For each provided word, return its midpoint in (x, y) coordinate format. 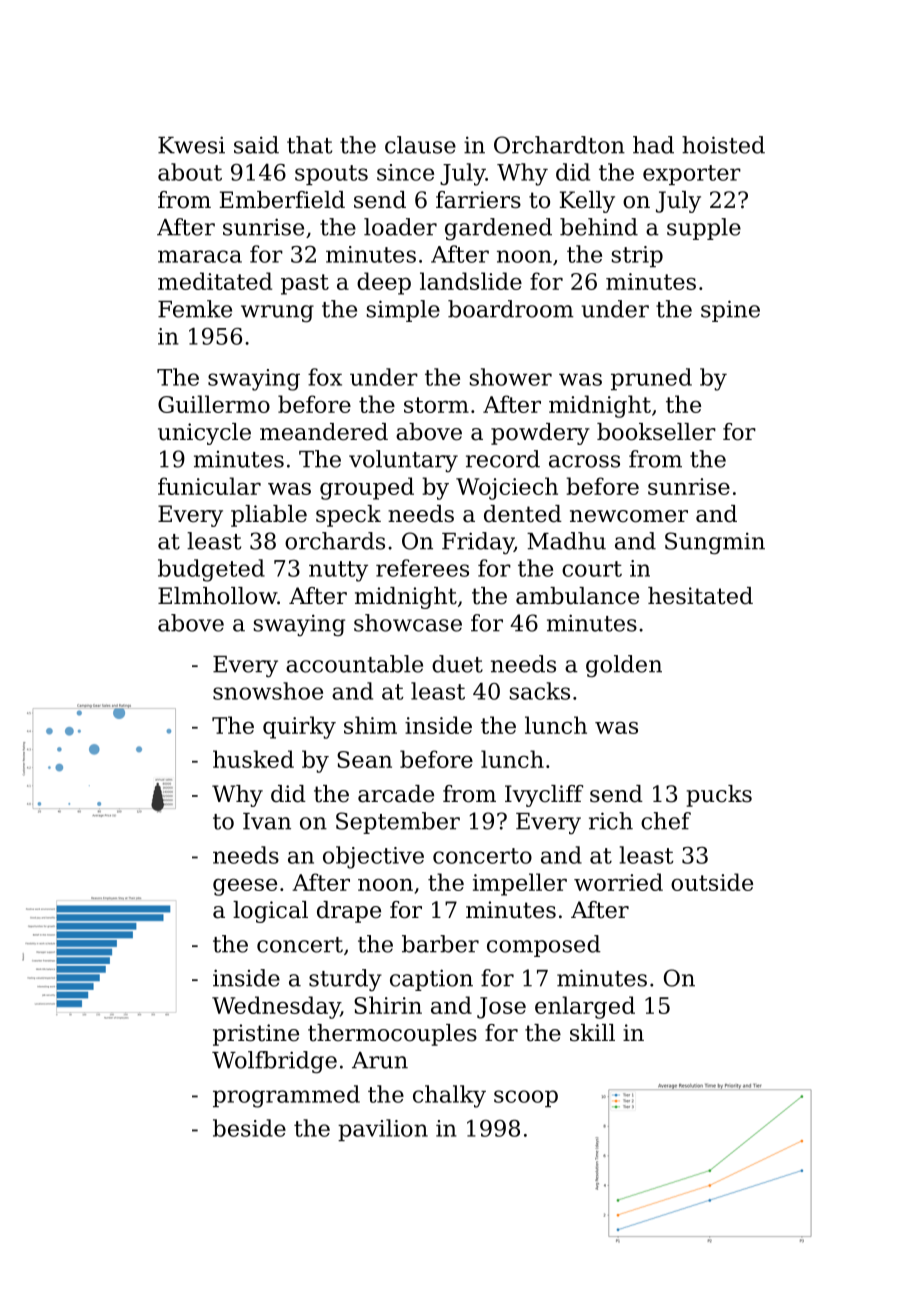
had (653, 145)
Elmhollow (217, 596)
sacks (540, 691)
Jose (501, 1008)
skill (592, 1033)
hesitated (700, 596)
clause (420, 145)
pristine (256, 1035)
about (190, 172)
